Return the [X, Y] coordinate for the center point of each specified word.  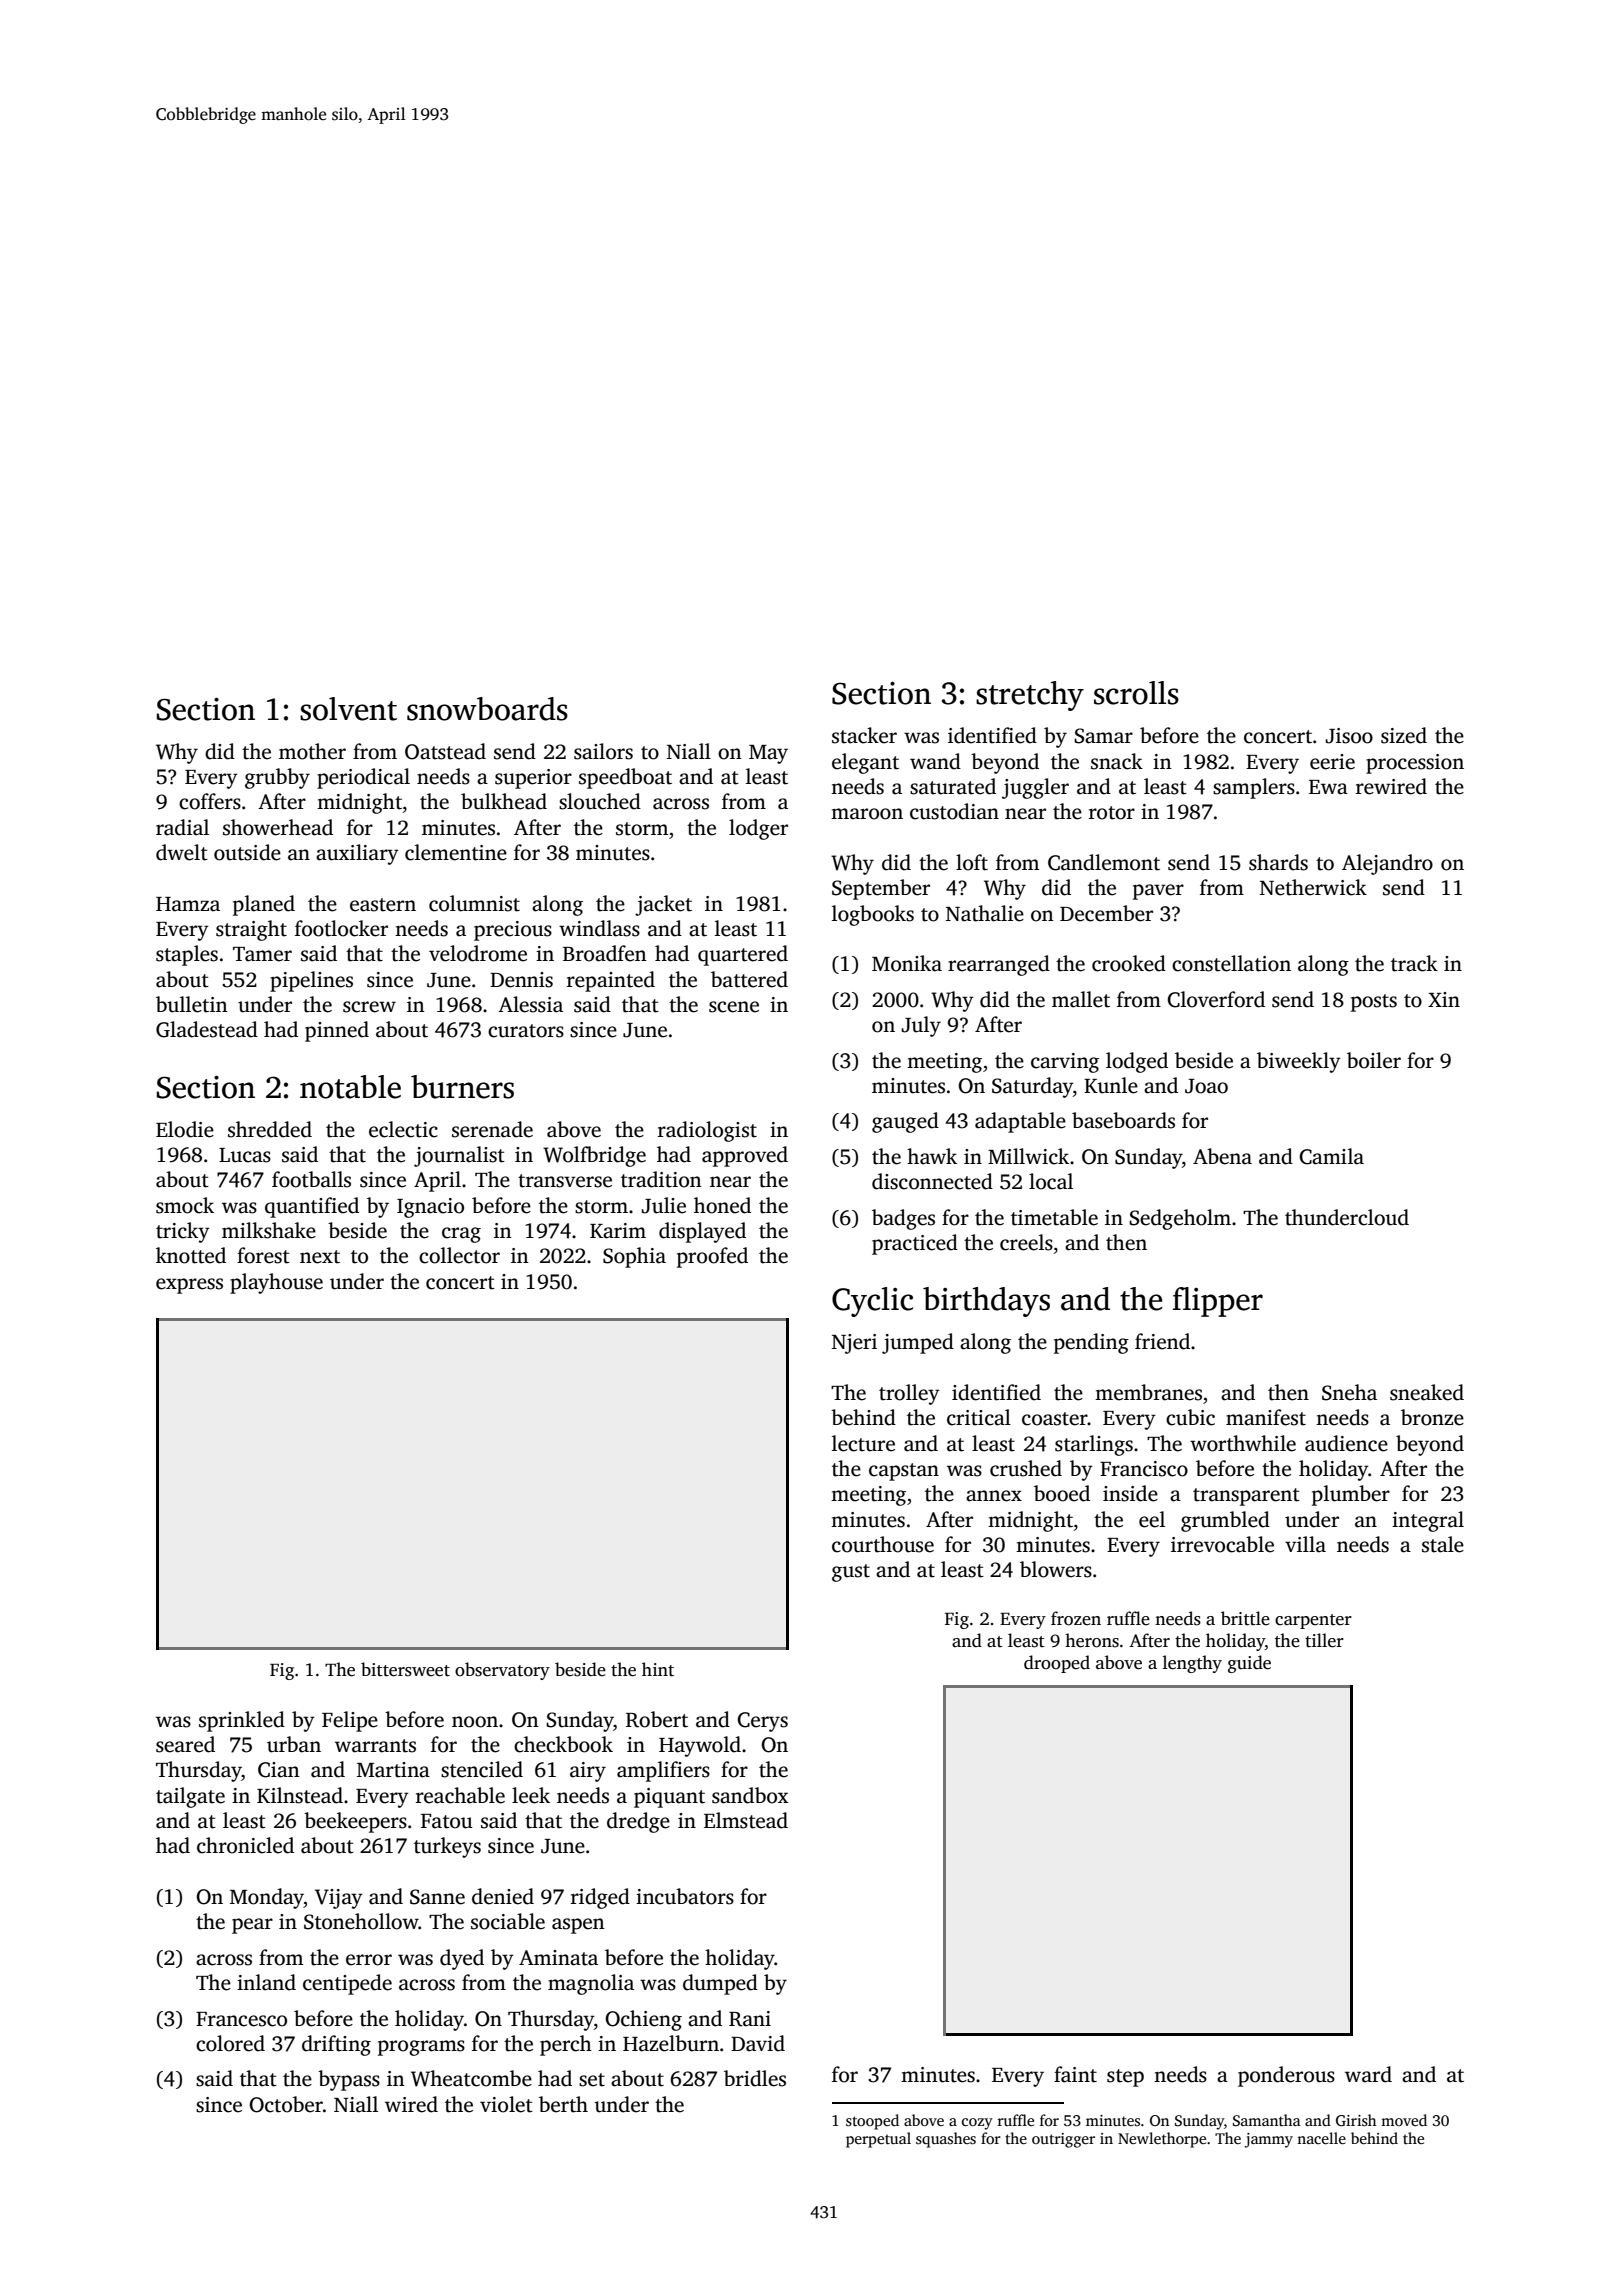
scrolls [1136, 693]
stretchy [1030, 696]
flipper [1218, 1302]
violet [506, 2104]
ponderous [1286, 2076]
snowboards [487, 709]
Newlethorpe [1162, 2140]
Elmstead [746, 1820]
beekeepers [355, 1822]
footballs [311, 1179]
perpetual [878, 2140]
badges [903, 1219]
